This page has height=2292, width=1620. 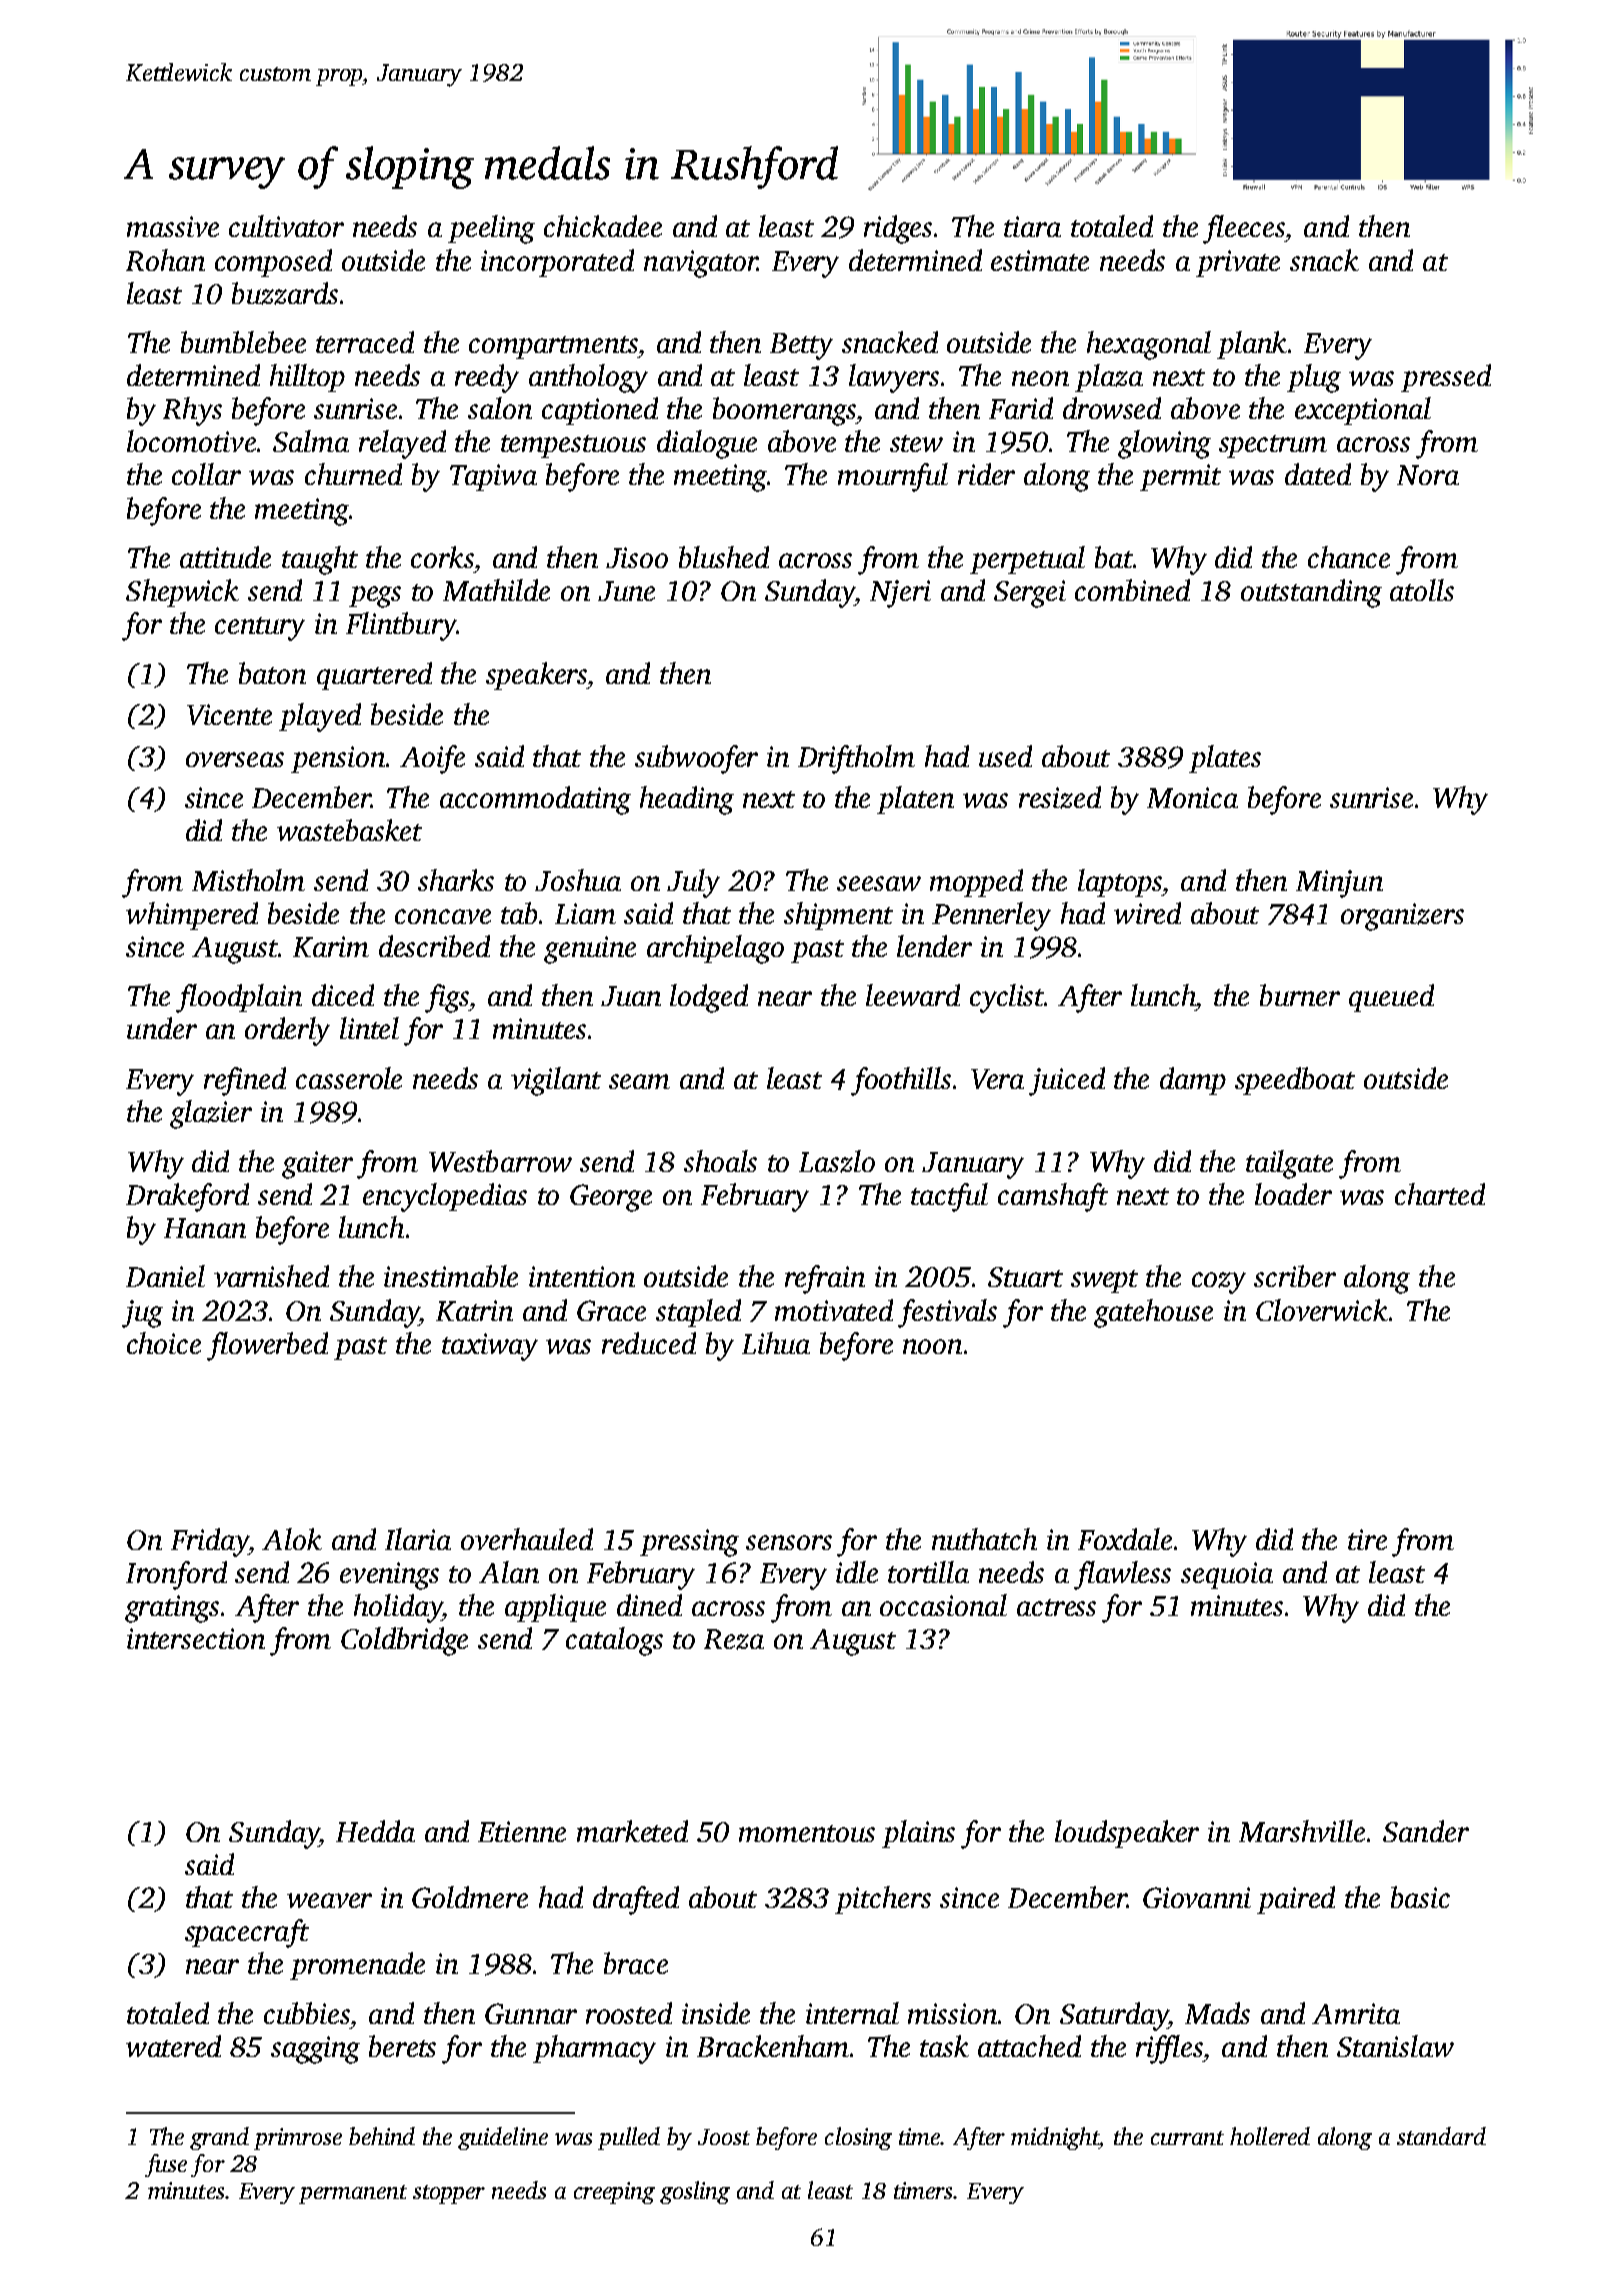 What do you see at coordinates (900, 594) in the page?
I see `Njeri` at bounding box center [900, 594].
